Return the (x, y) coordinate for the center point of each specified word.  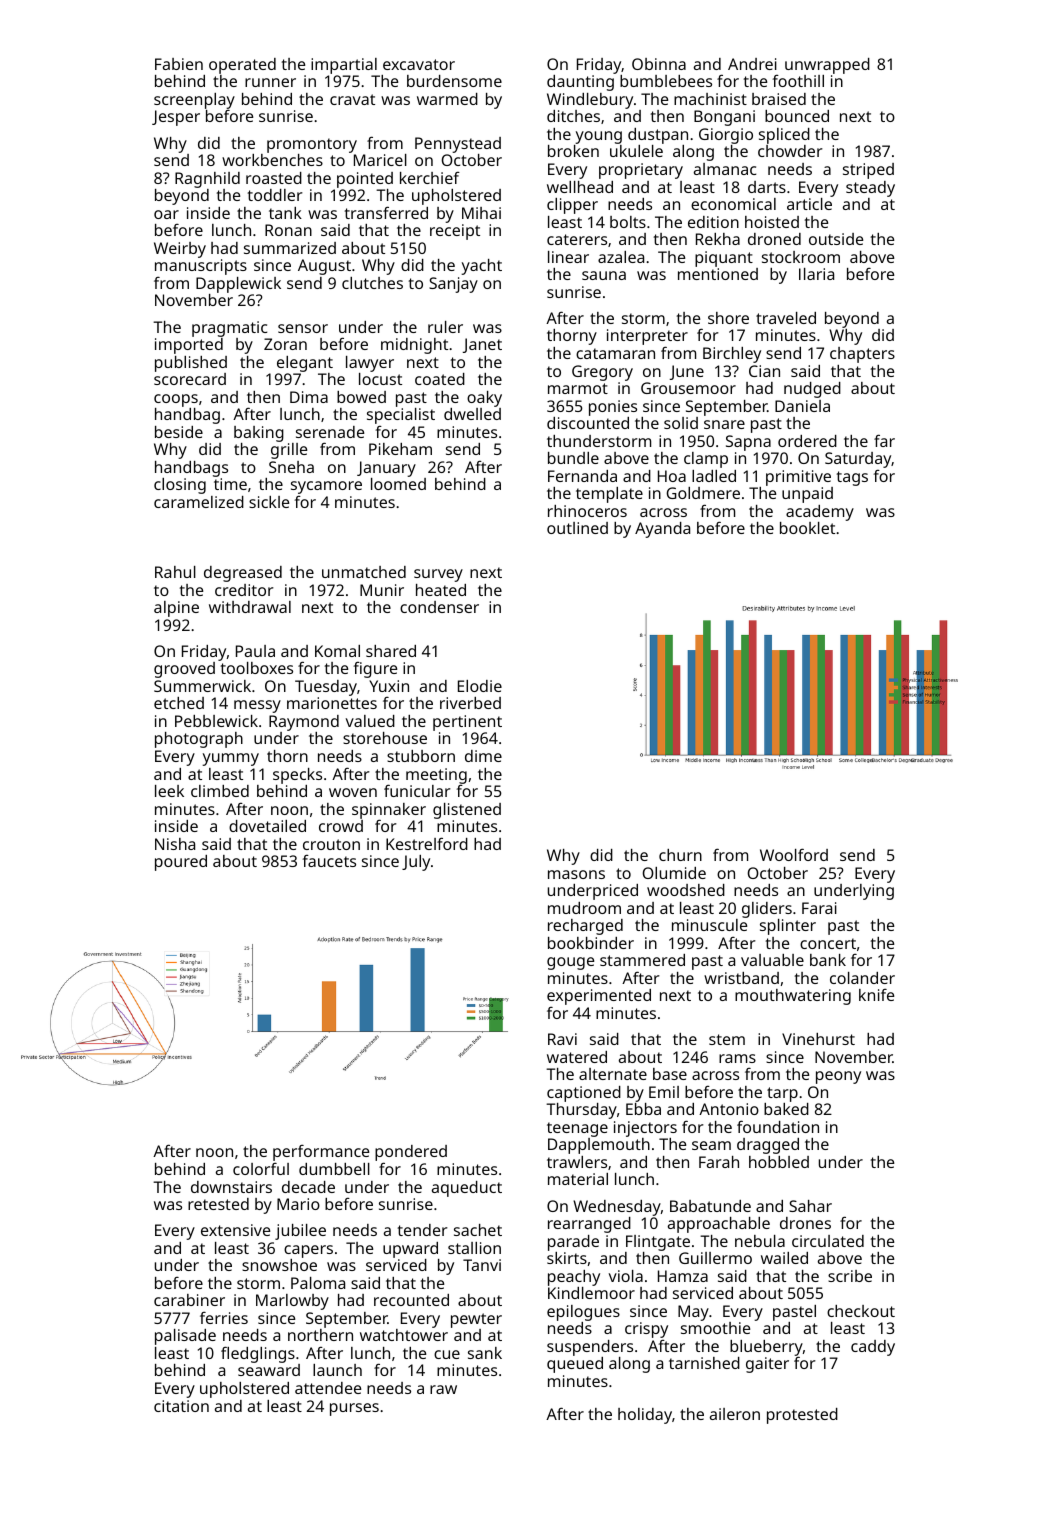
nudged (812, 390)
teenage (577, 1129)
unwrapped (827, 66)
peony (838, 1077)
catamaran (615, 353)
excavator (419, 64)
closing (180, 486)
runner (270, 82)
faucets (329, 861)
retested (218, 1204)
